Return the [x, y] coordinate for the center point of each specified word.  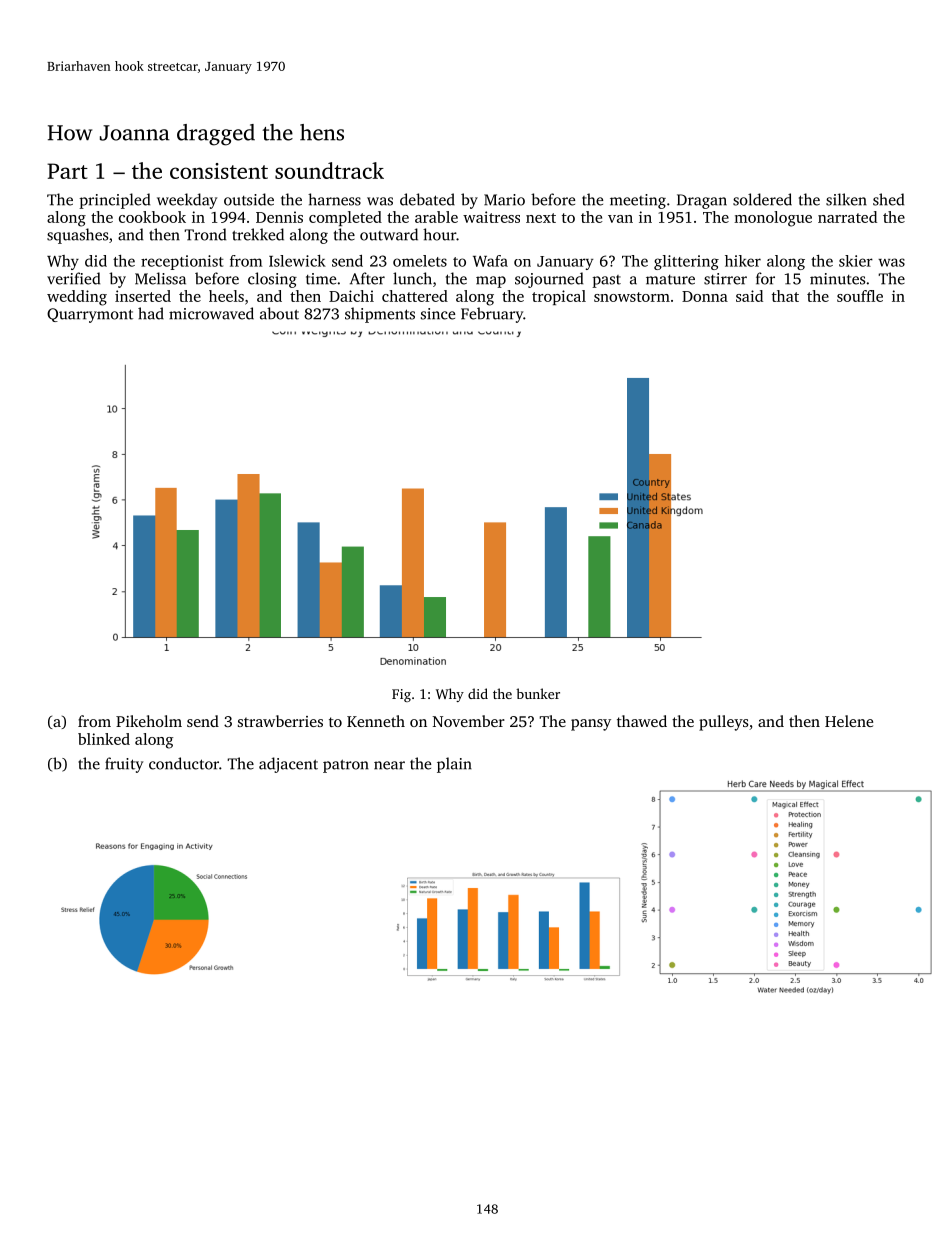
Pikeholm [149, 721]
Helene [849, 721]
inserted [143, 296]
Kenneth [376, 721]
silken [846, 199]
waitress [491, 217]
